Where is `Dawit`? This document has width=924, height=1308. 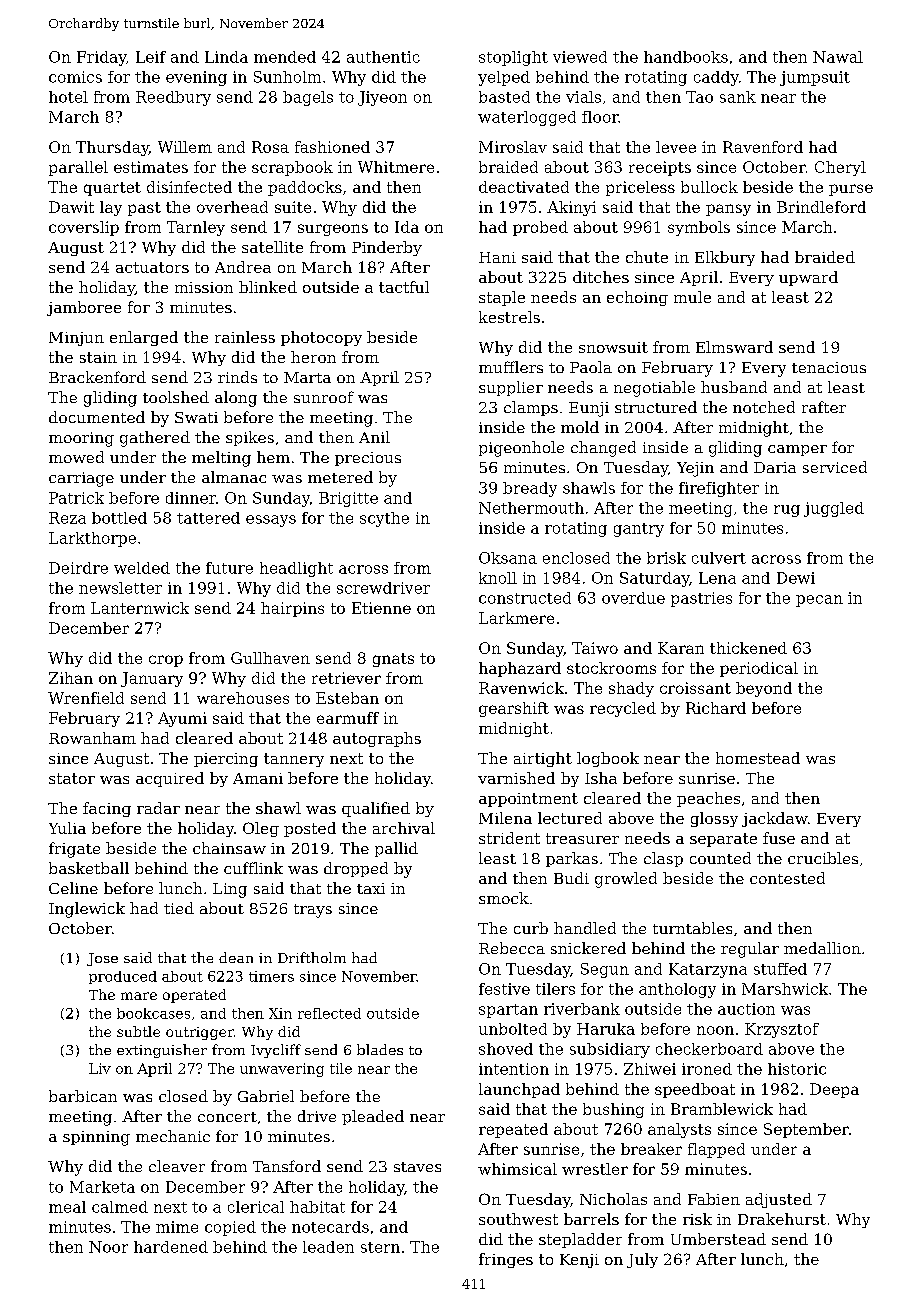
Dawit is located at coordinates (71, 207).
